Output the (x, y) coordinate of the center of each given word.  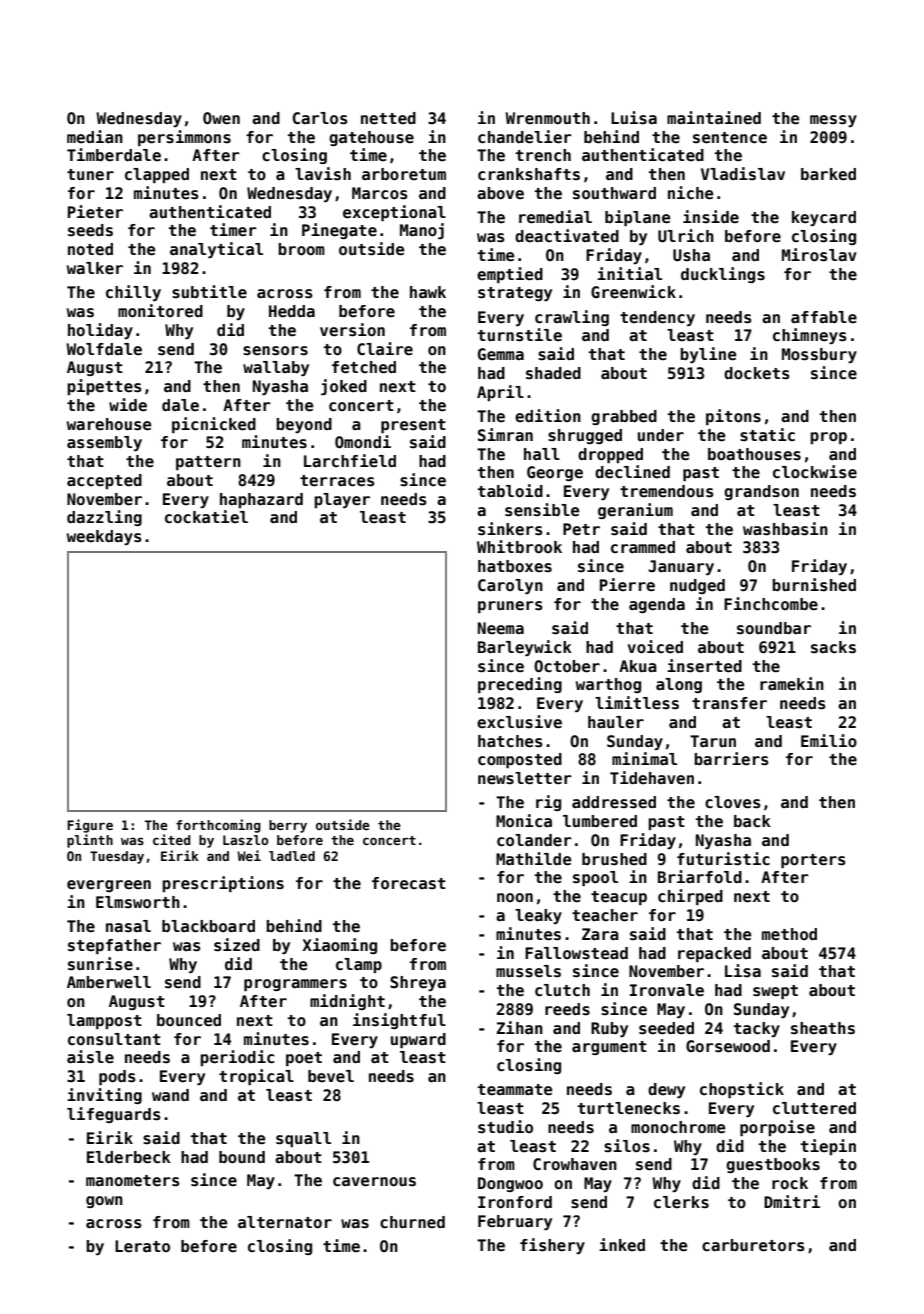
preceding (520, 685)
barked (828, 174)
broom (301, 249)
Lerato (142, 1246)
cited (172, 839)
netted (388, 118)
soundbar (774, 628)
